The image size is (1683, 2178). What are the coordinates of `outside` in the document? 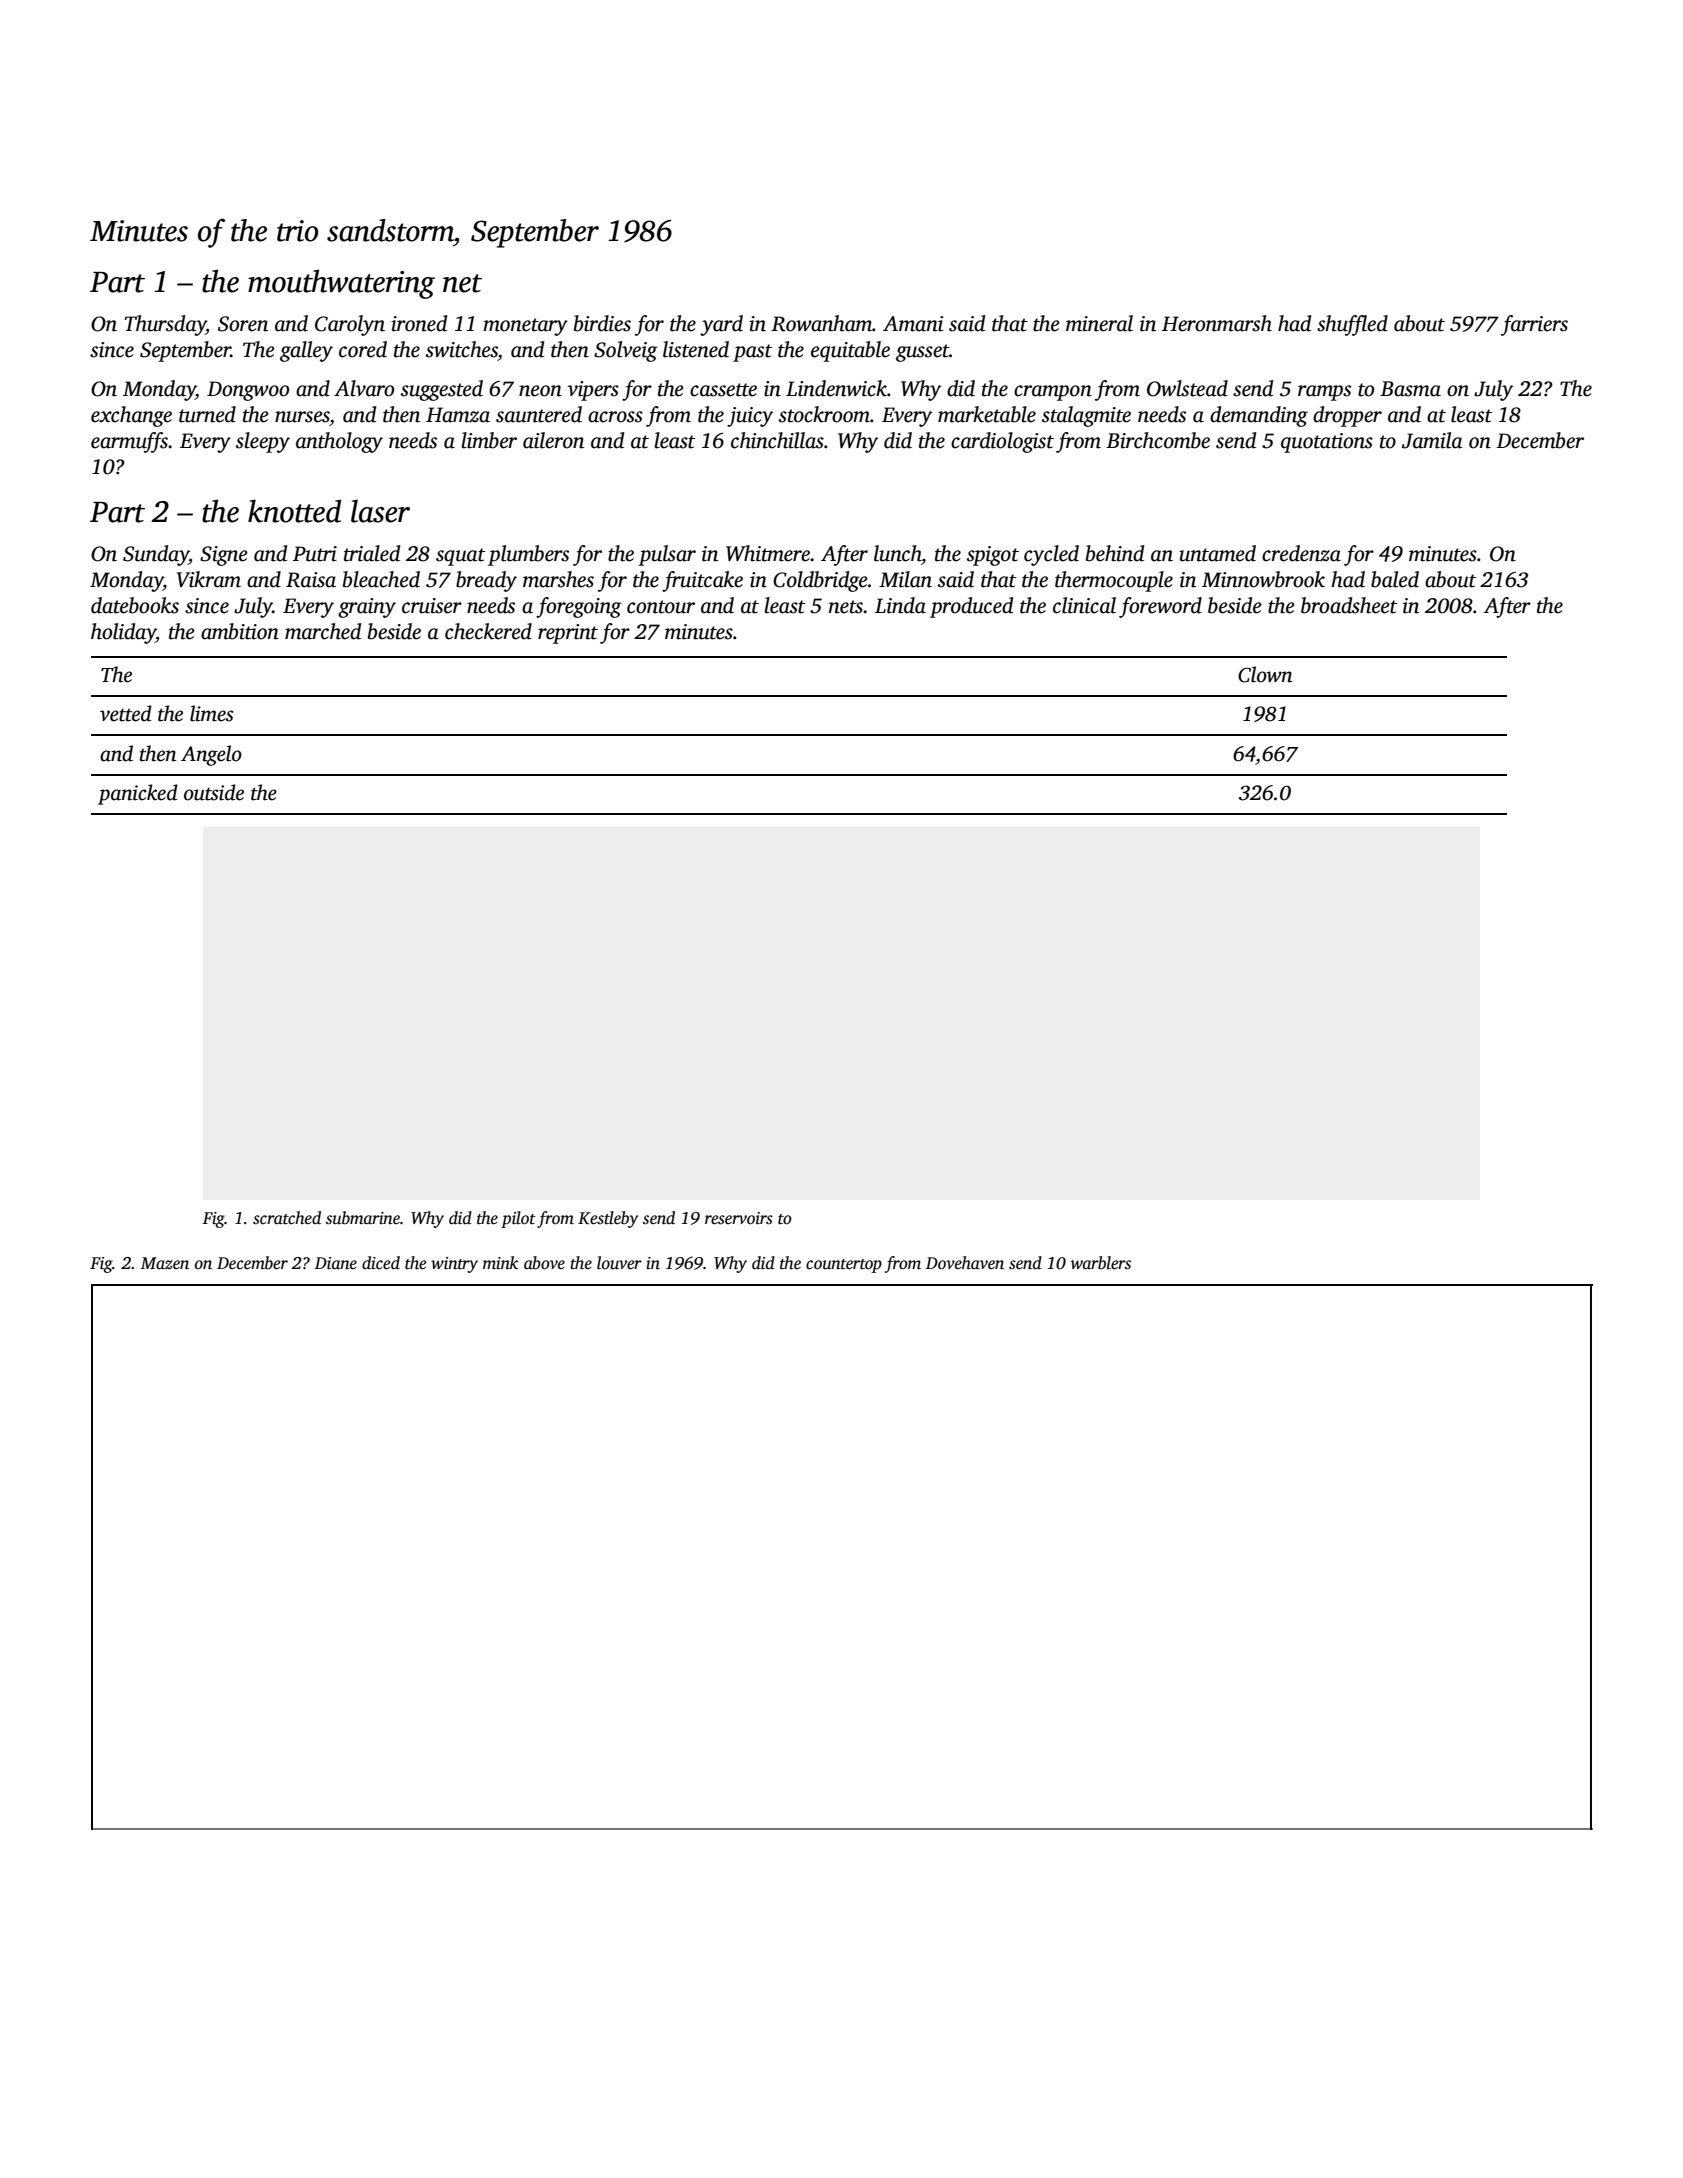 It's located at (214, 792).
